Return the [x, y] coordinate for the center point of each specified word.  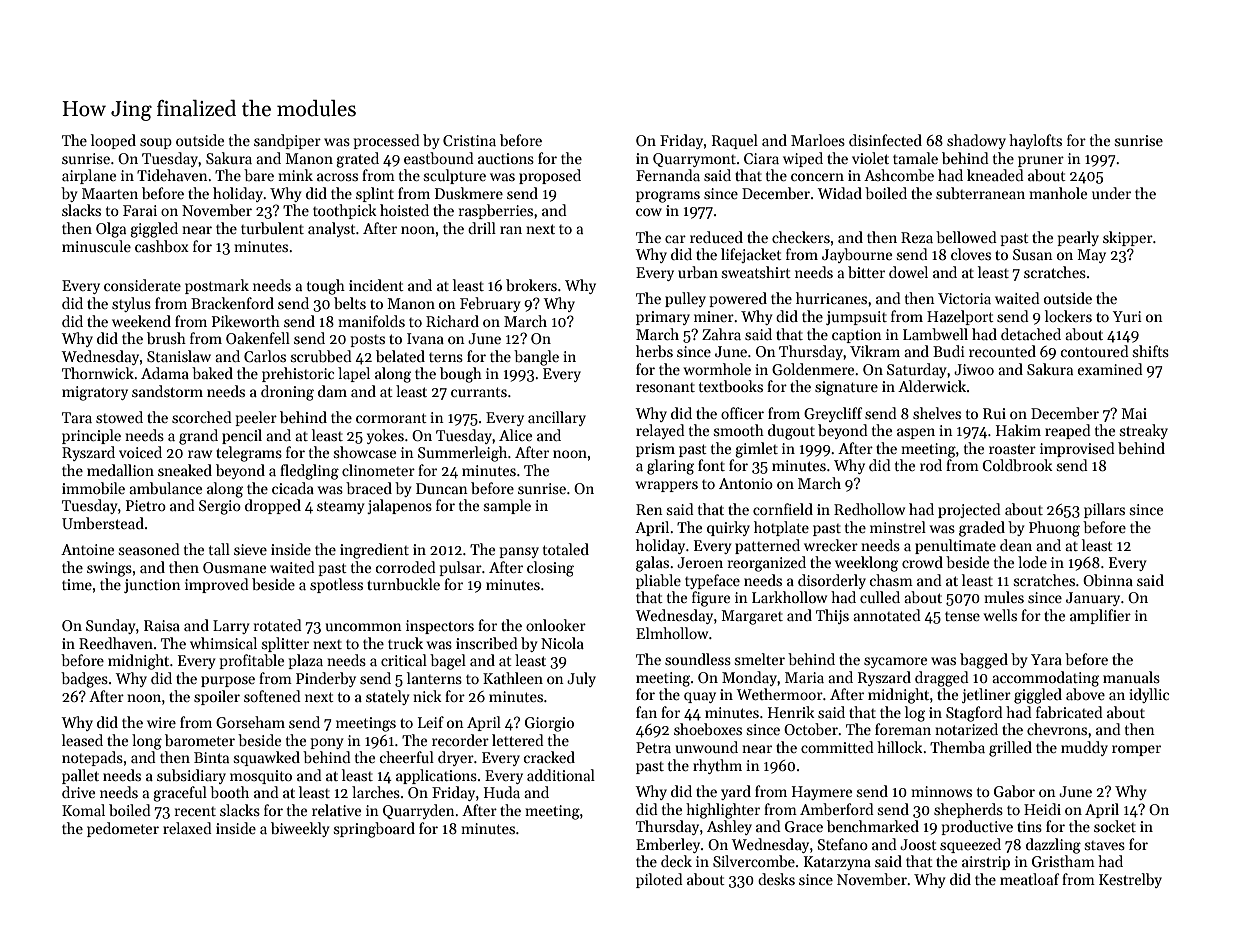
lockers [1068, 316]
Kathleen [513, 678]
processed [386, 141]
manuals [1131, 677]
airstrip [986, 863]
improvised [1077, 449]
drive [78, 792]
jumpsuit [856, 318]
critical [404, 660]
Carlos [265, 356]
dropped [273, 506]
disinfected [885, 140]
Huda [502, 792]
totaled [566, 549]
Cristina [469, 140]
